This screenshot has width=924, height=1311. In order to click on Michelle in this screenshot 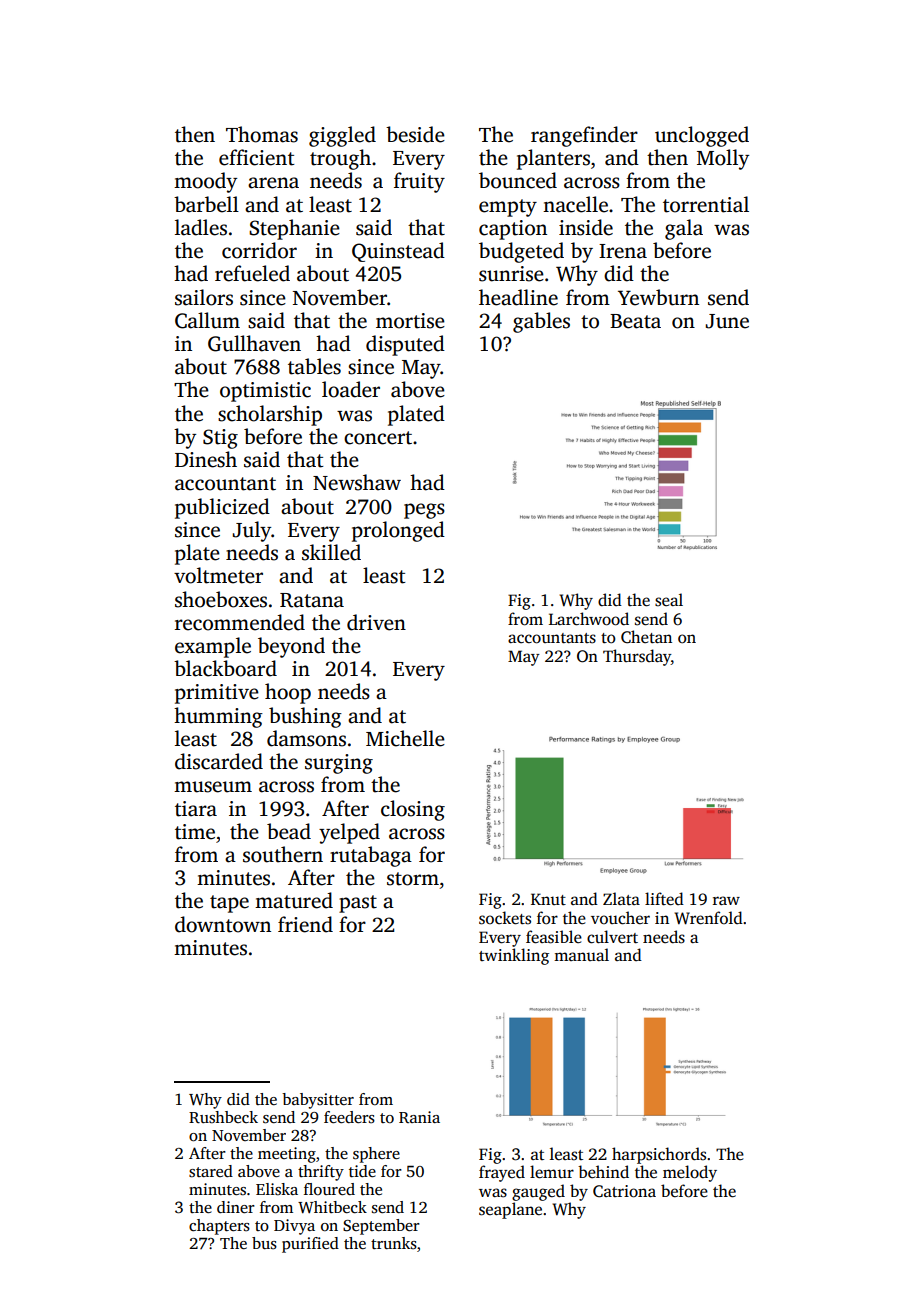, I will do `click(405, 738)`.
